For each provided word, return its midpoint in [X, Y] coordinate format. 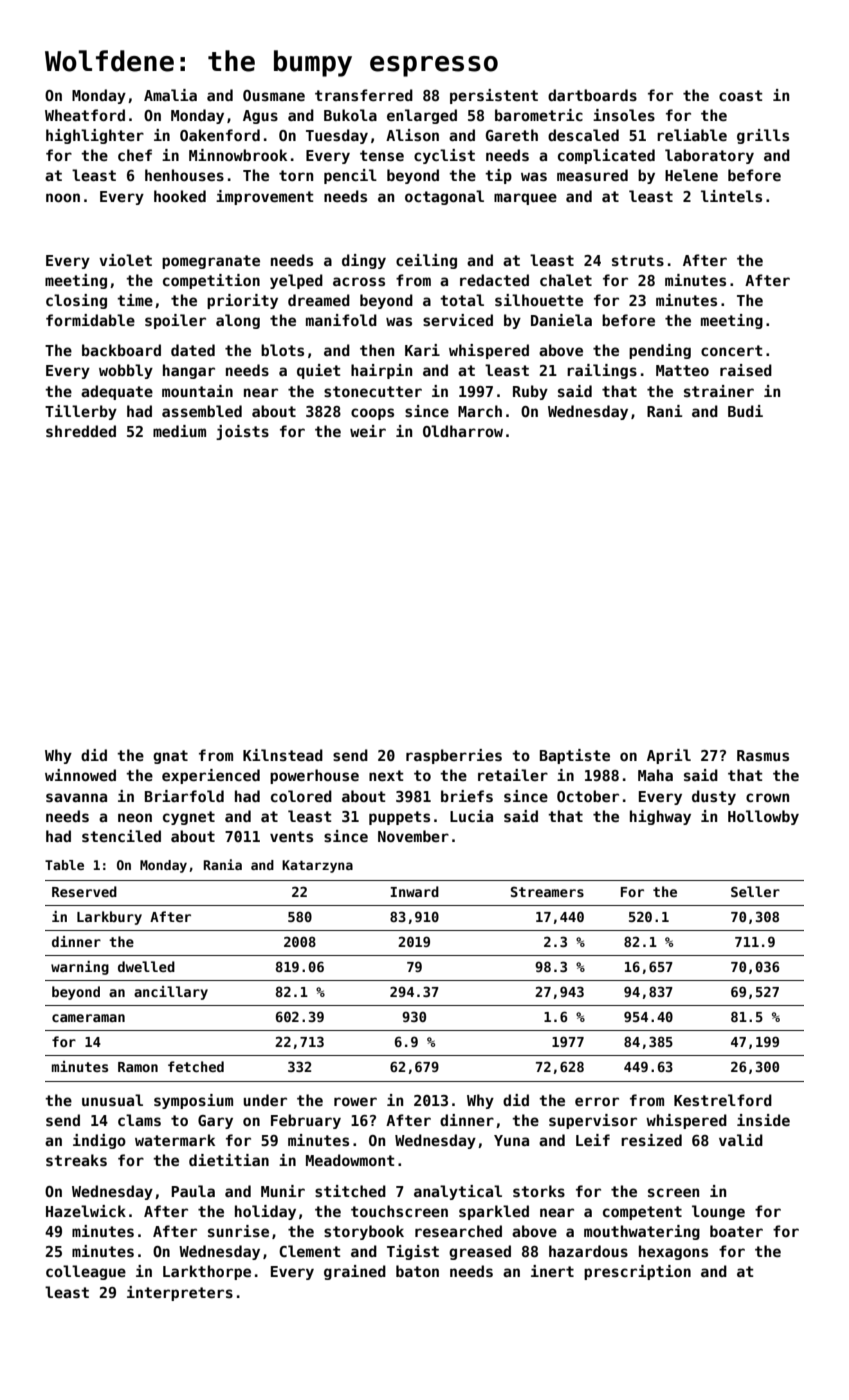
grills [763, 136]
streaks [76, 1160]
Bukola [350, 115]
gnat [170, 757]
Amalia [170, 95]
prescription [637, 1272]
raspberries [454, 756]
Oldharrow [463, 431]
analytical [458, 1192]
